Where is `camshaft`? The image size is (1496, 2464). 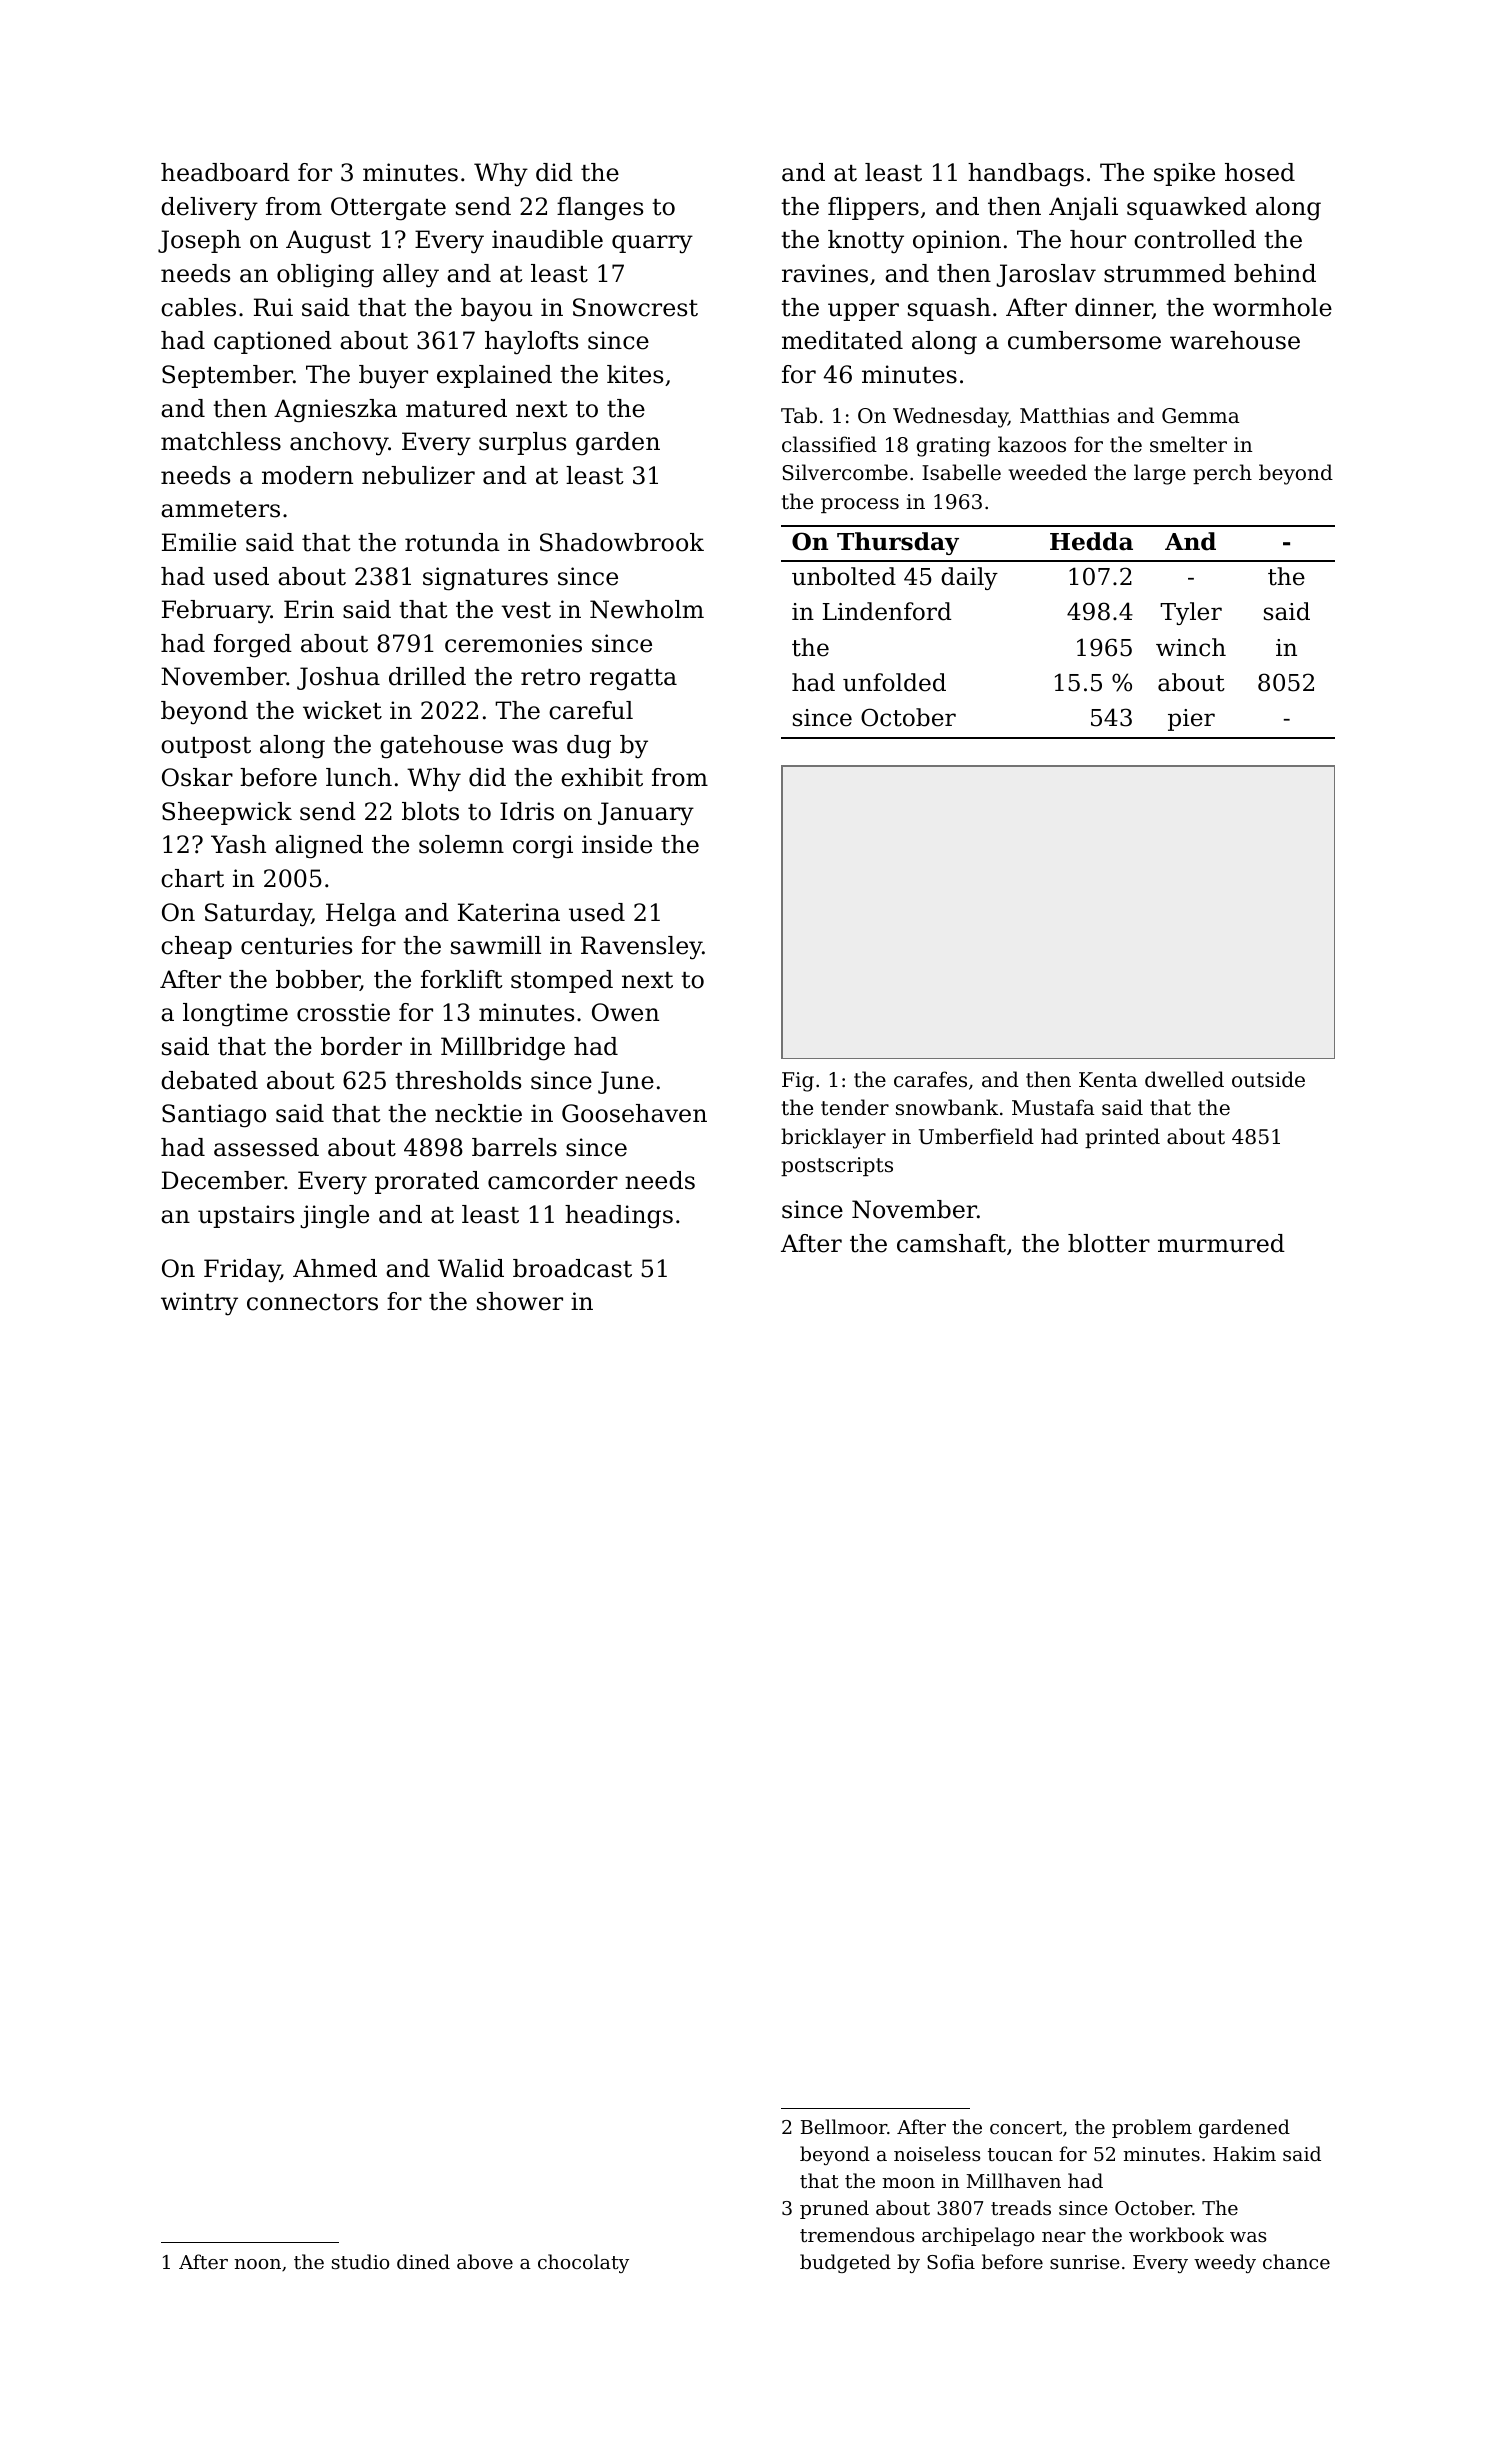
camshaft is located at coordinates (951, 1243).
